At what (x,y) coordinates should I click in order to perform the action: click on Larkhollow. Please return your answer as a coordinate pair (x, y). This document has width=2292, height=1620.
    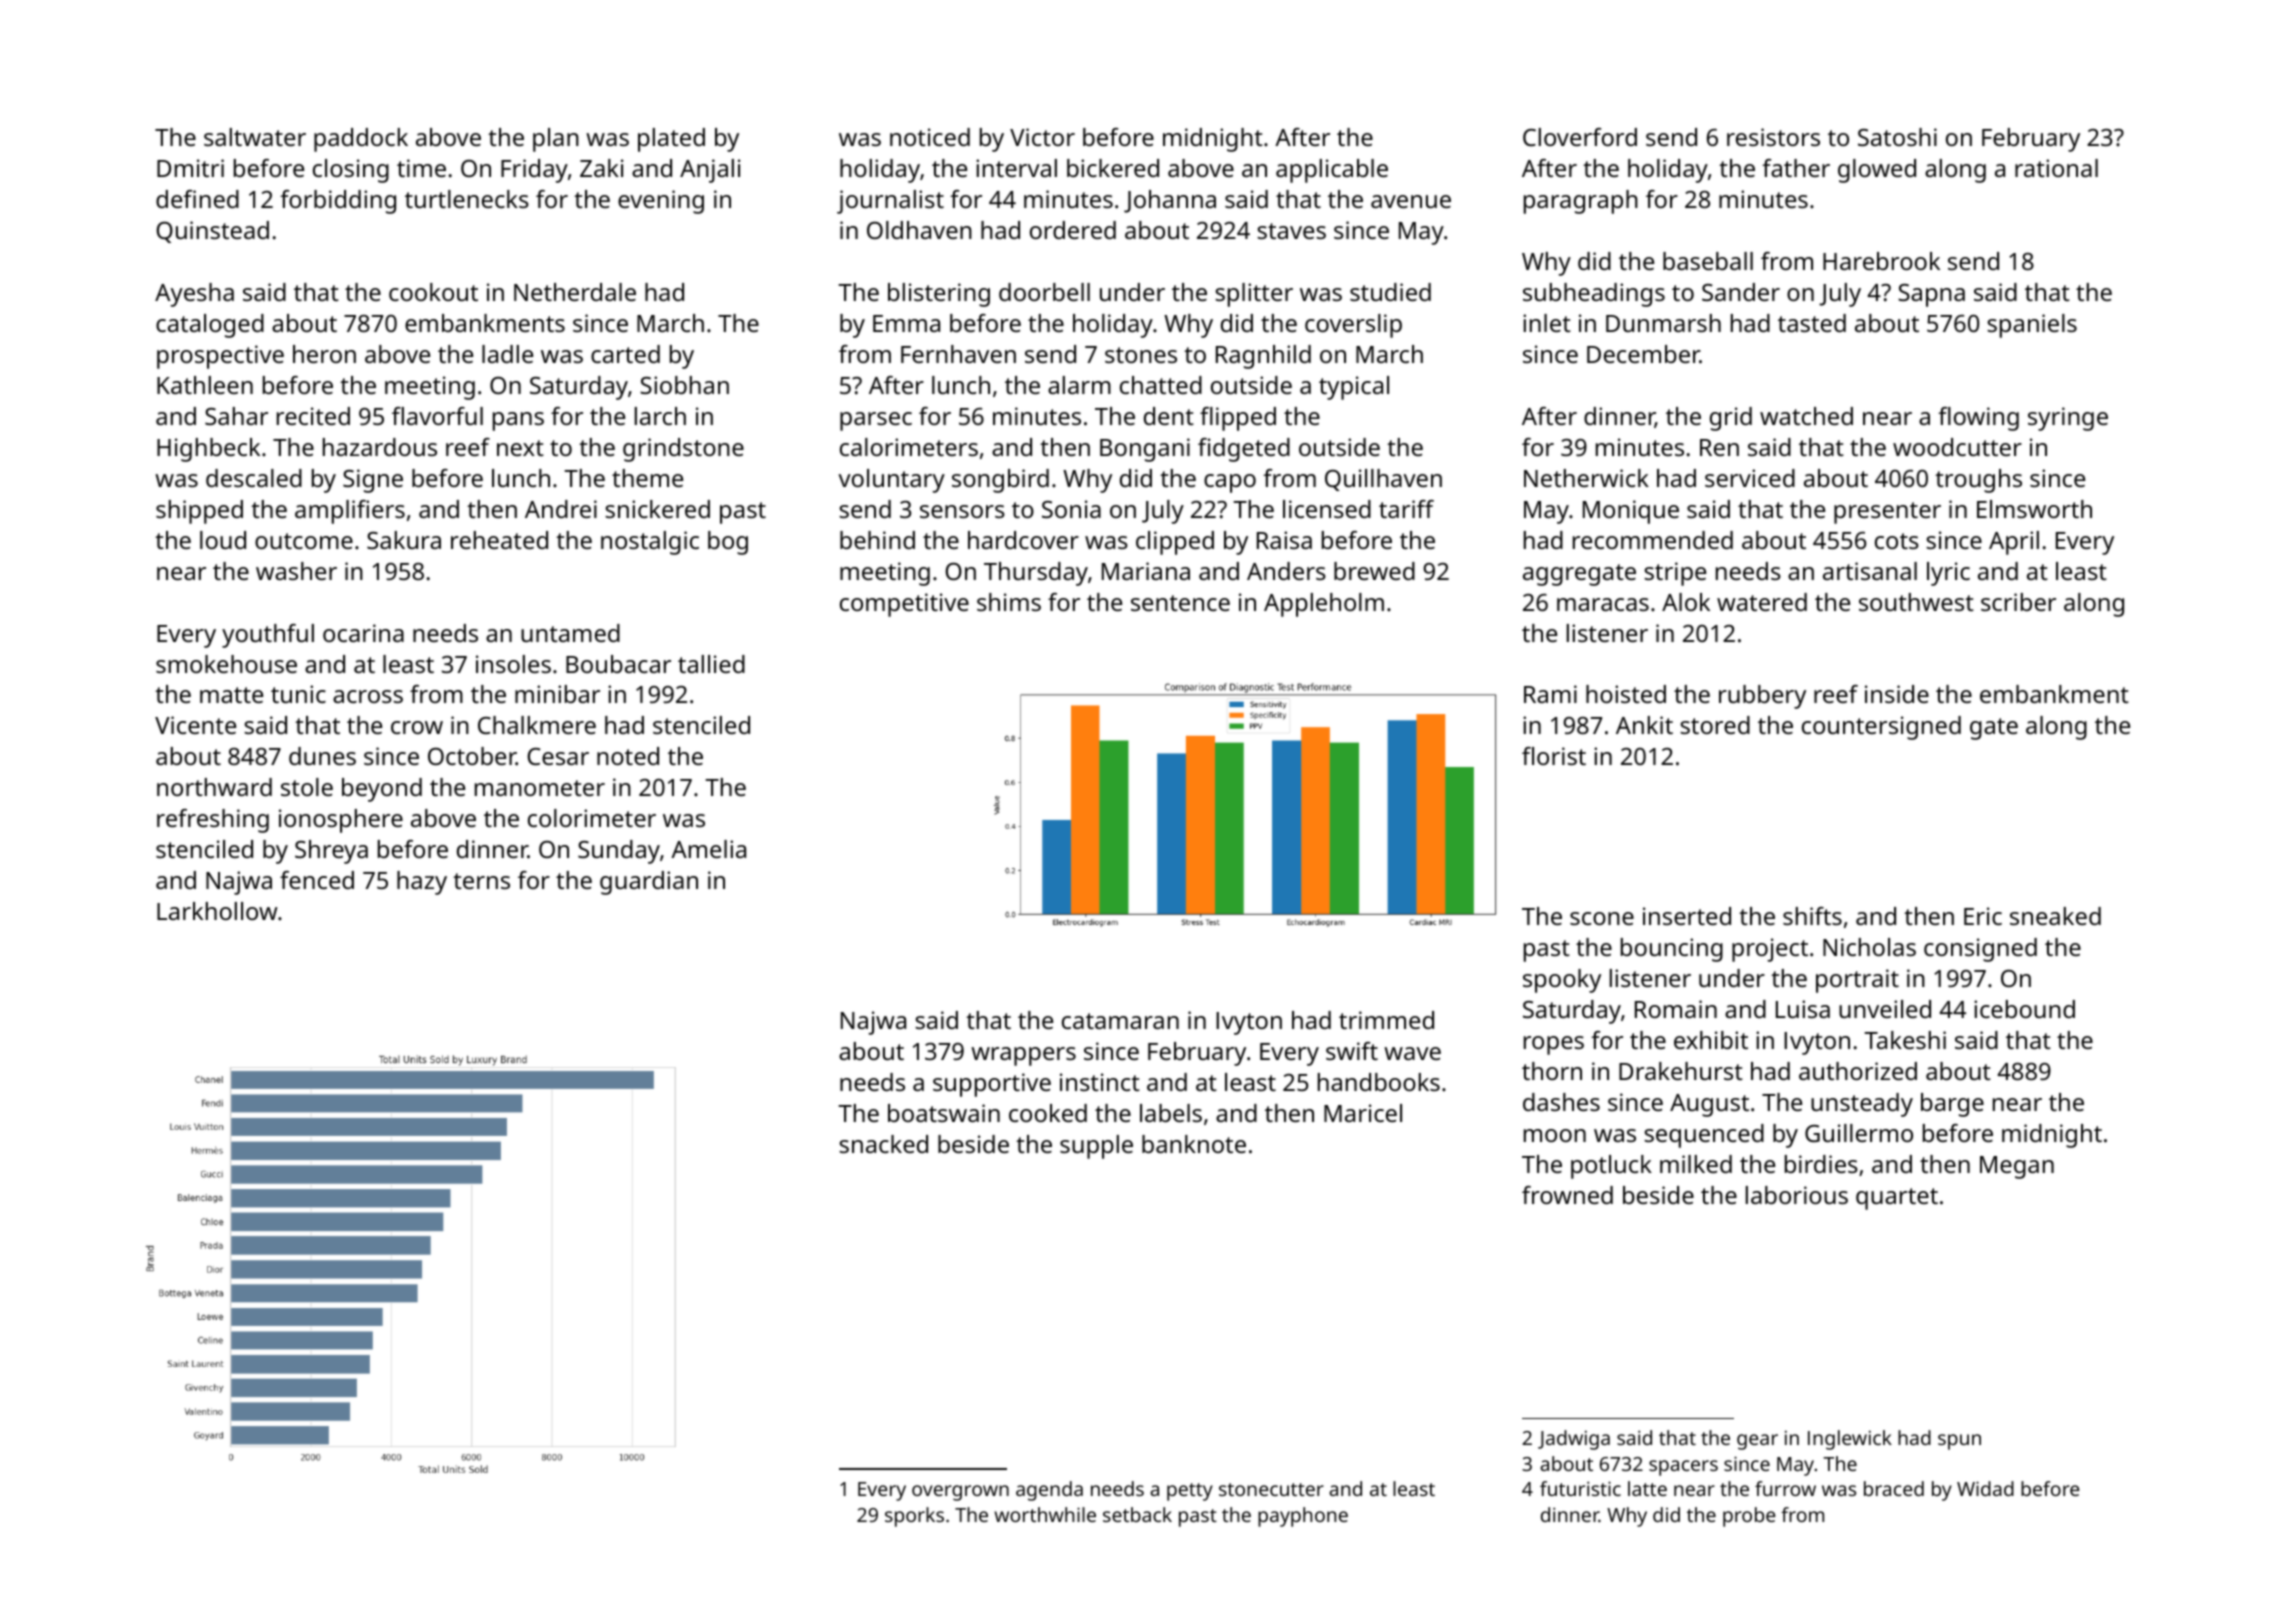
    Looking at the image, I should click on (217, 911).
